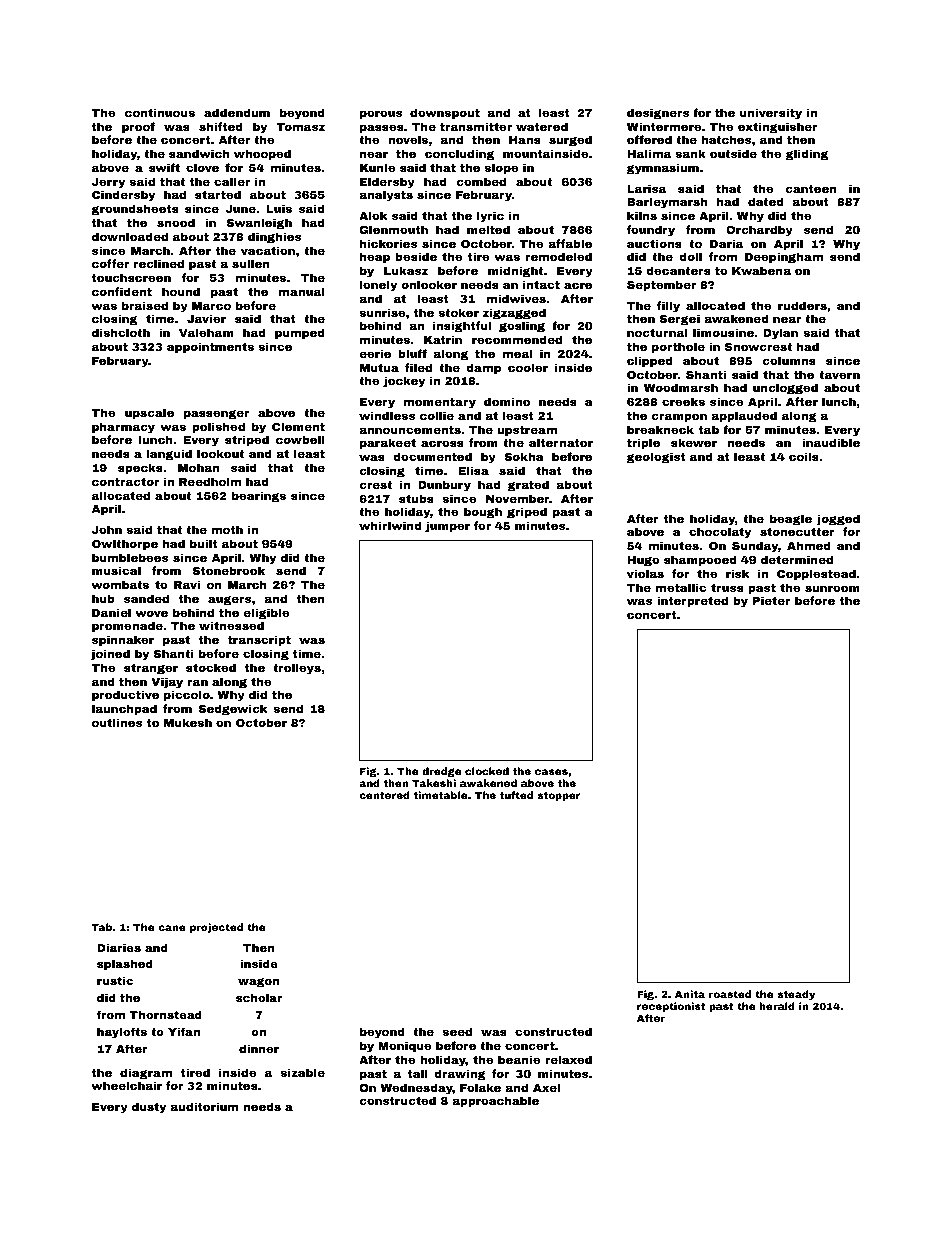 The image size is (952, 1233). I want to click on Sergei, so click(680, 320).
